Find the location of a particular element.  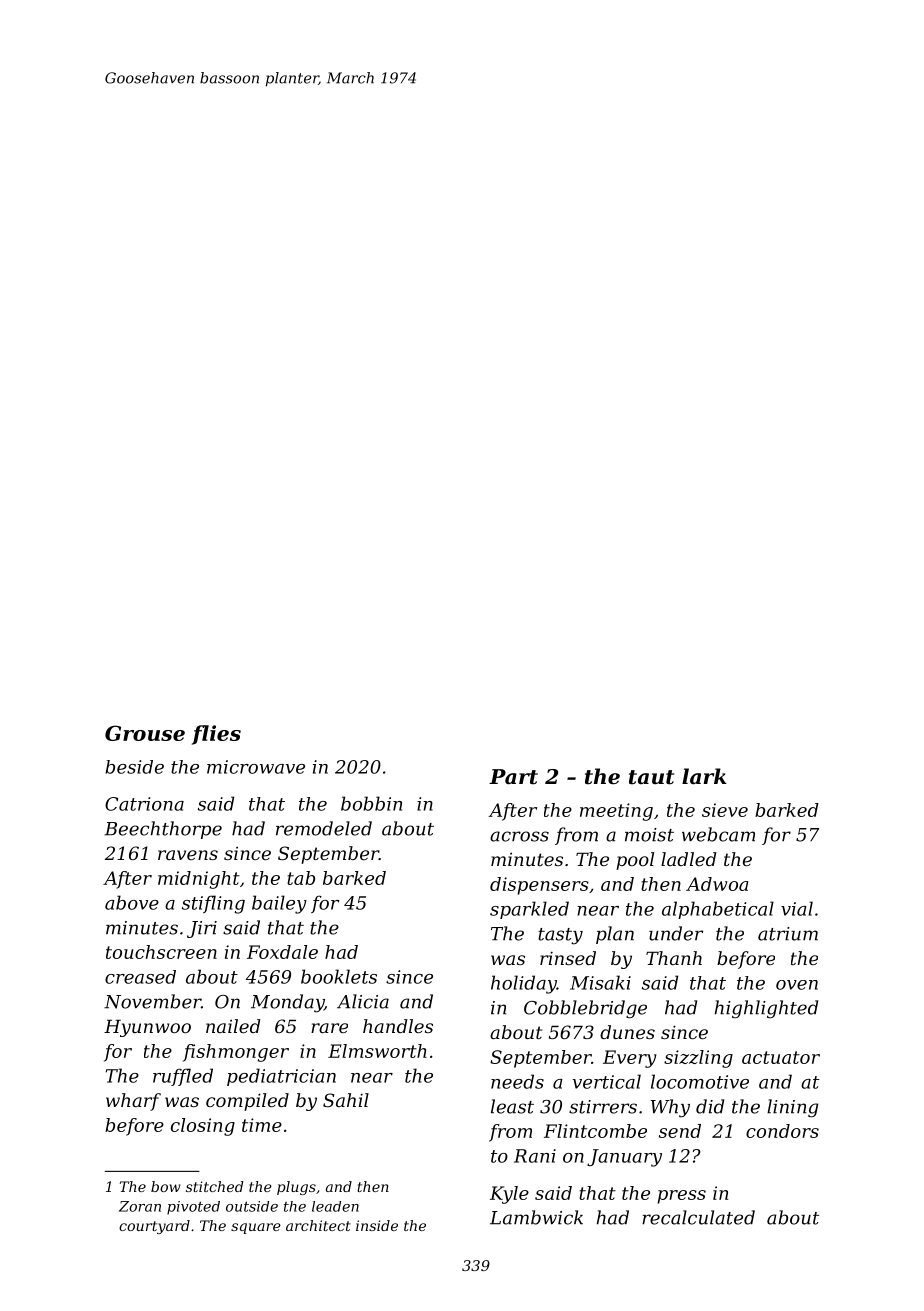

architect is located at coordinates (318, 1225).
